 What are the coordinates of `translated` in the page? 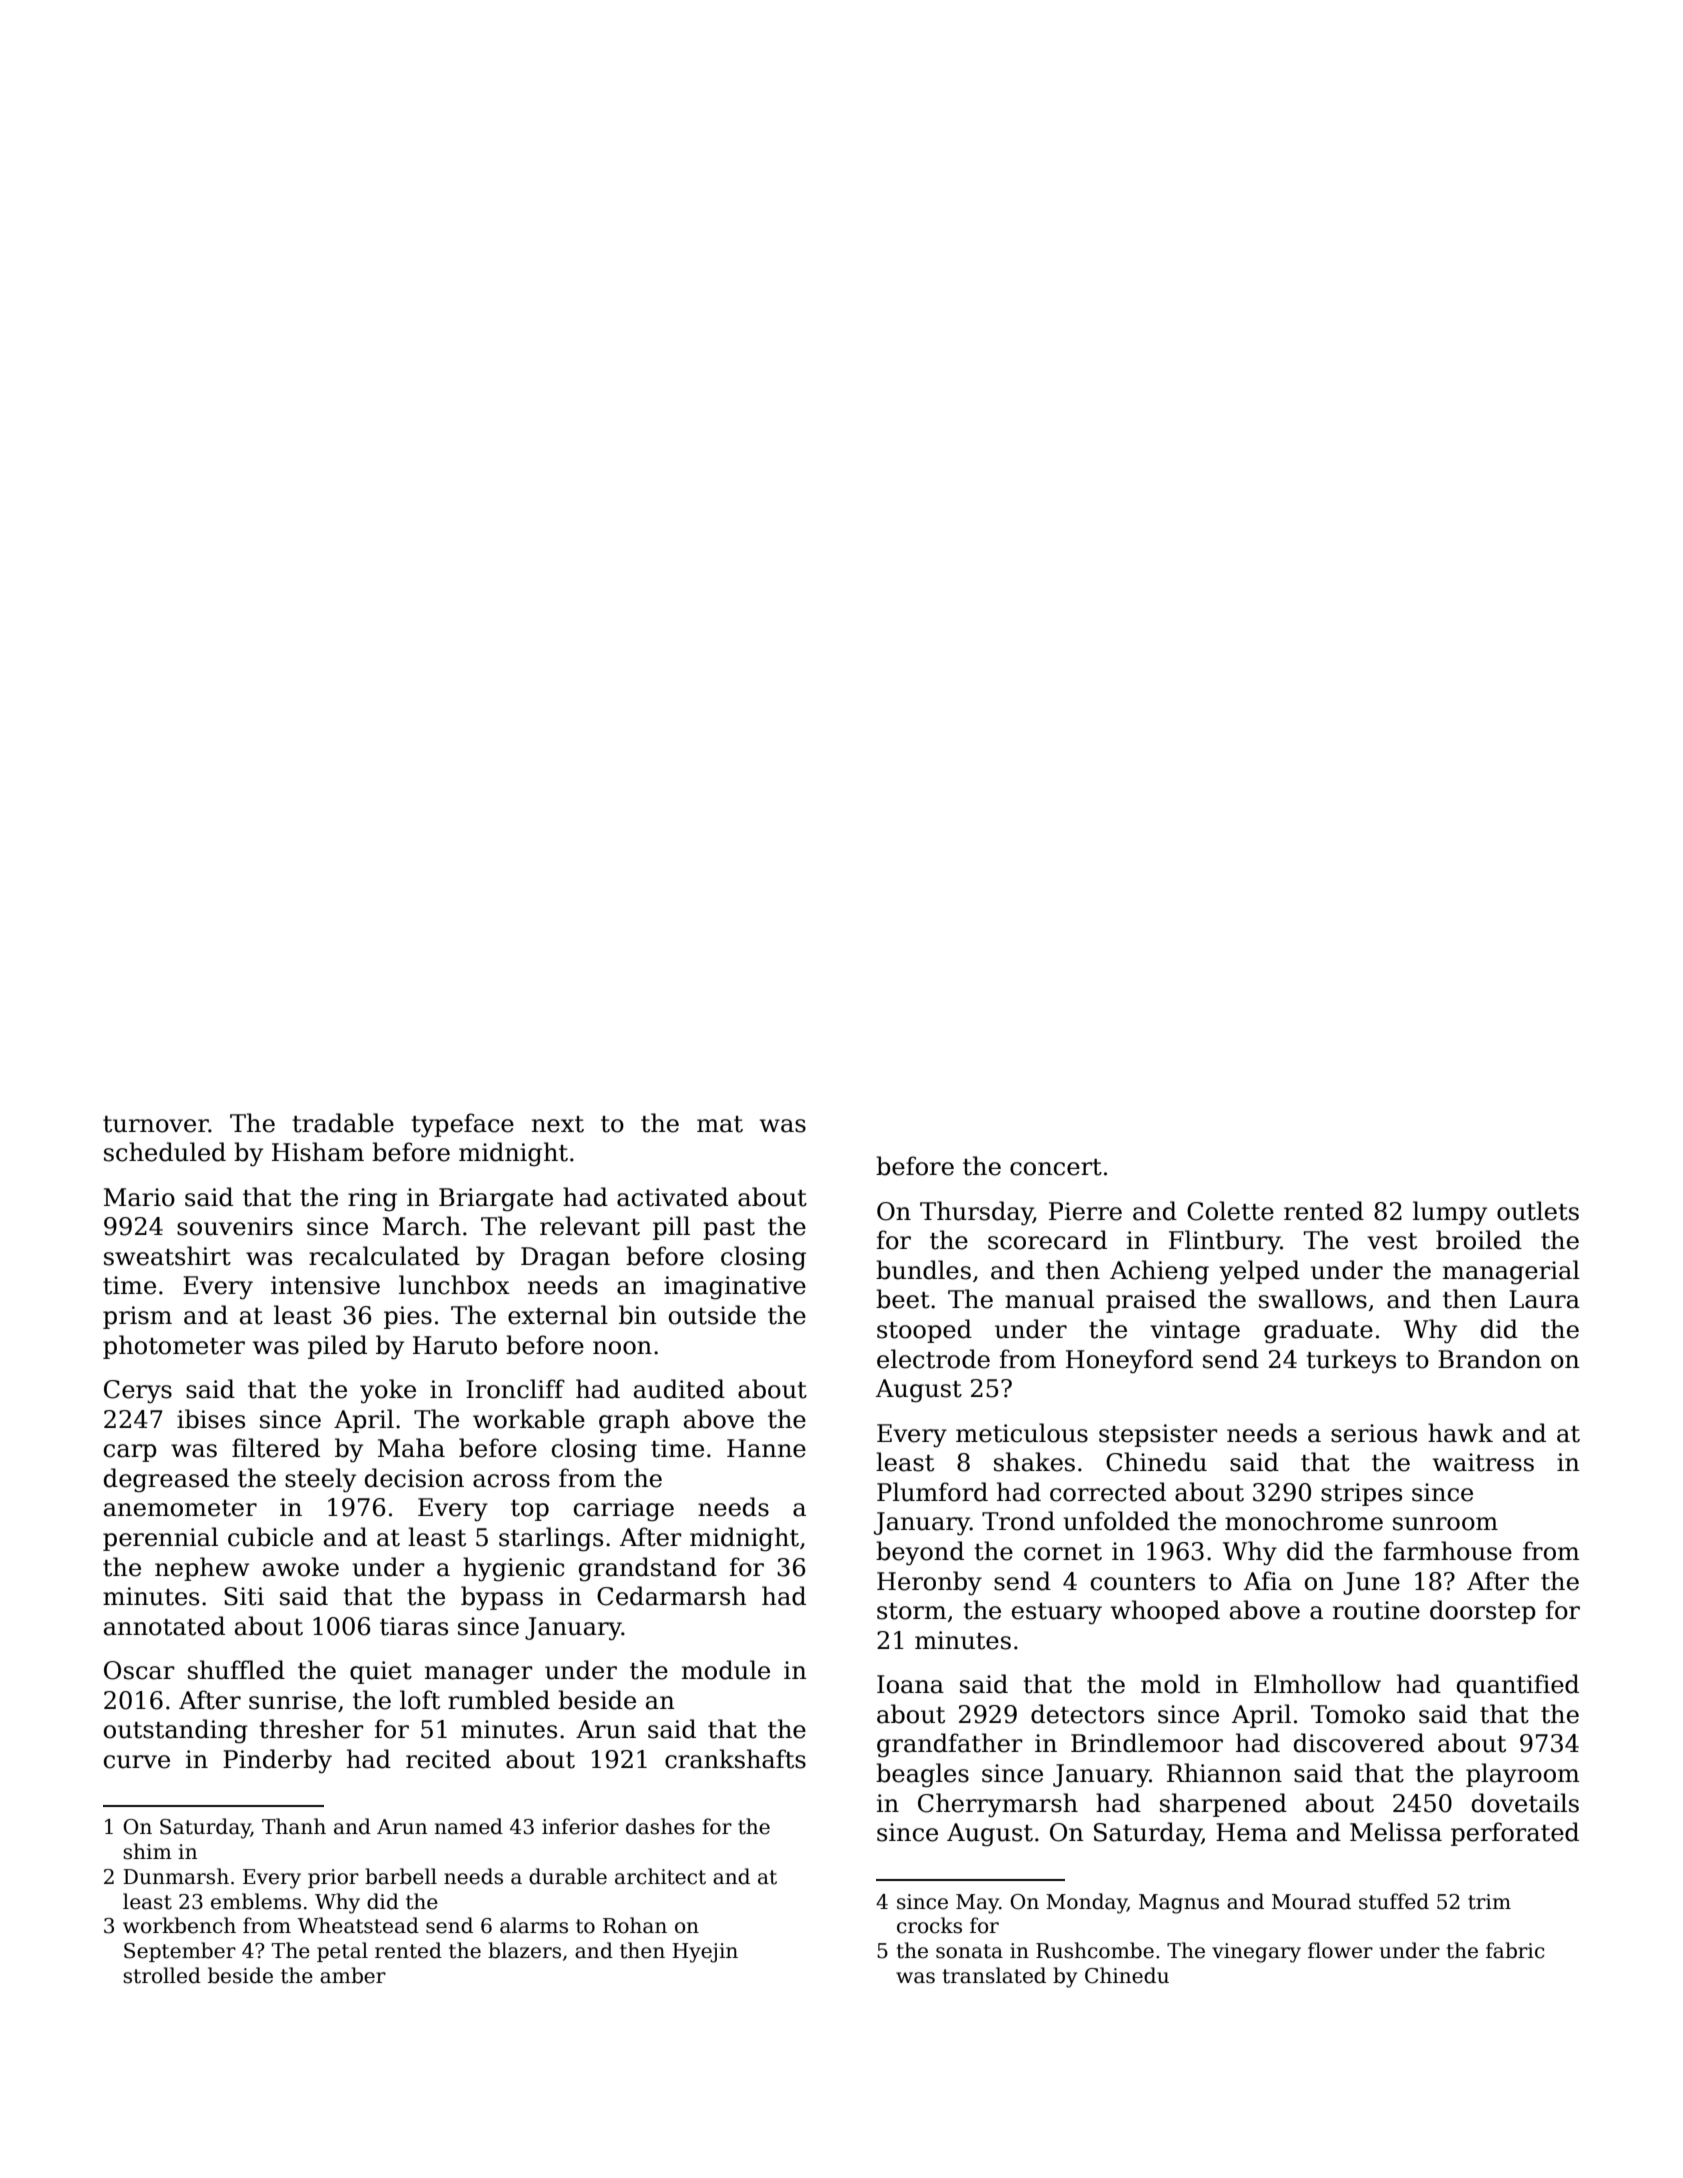 It's located at (994, 1975).
